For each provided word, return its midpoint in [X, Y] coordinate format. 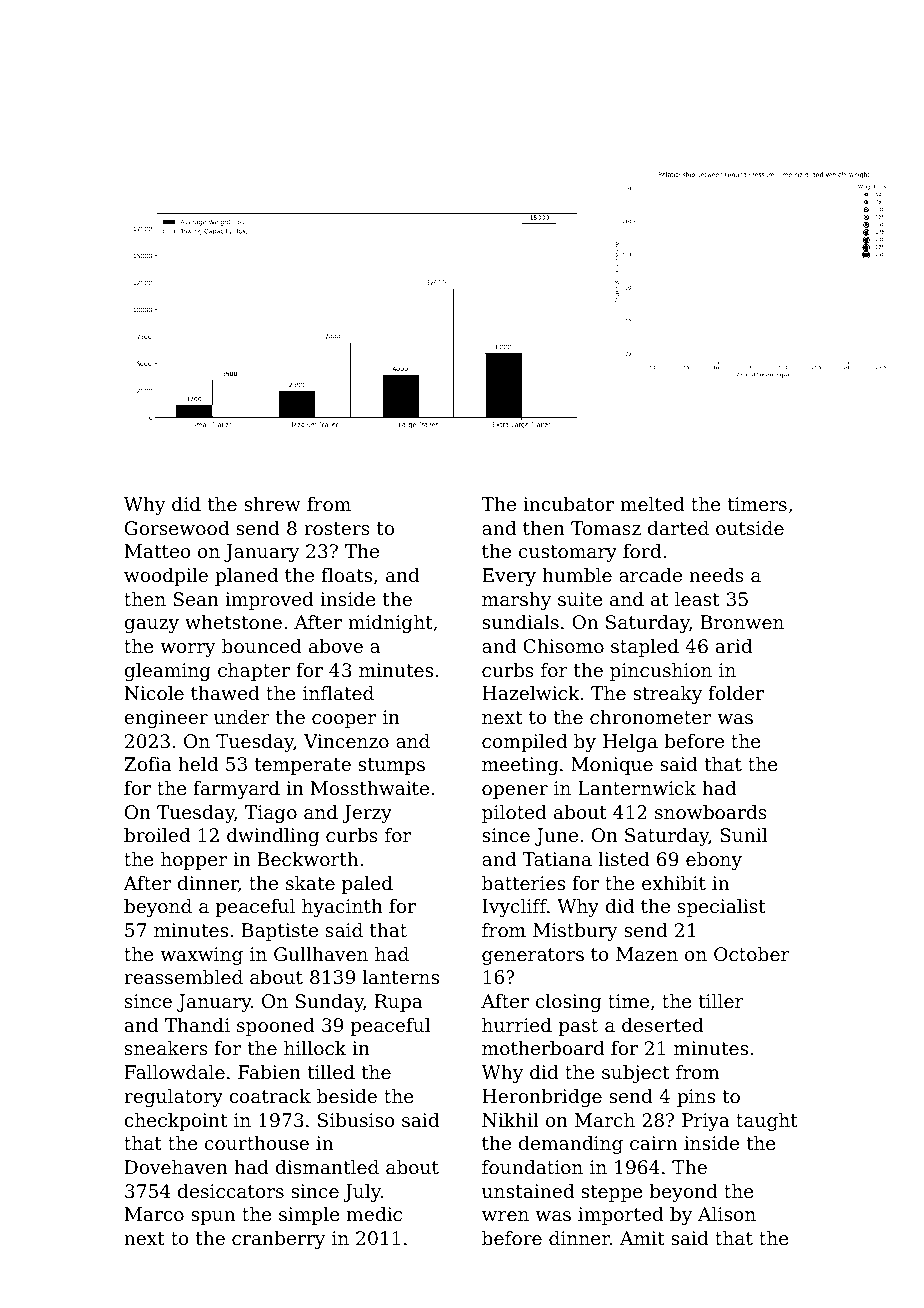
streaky [667, 695]
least [697, 599]
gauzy [151, 626]
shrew [272, 504]
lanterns [401, 977]
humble [577, 575]
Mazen [647, 954]
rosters [337, 528]
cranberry [278, 1240]
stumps [391, 766]
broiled [157, 835]
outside [750, 528]
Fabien [269, 1072]
